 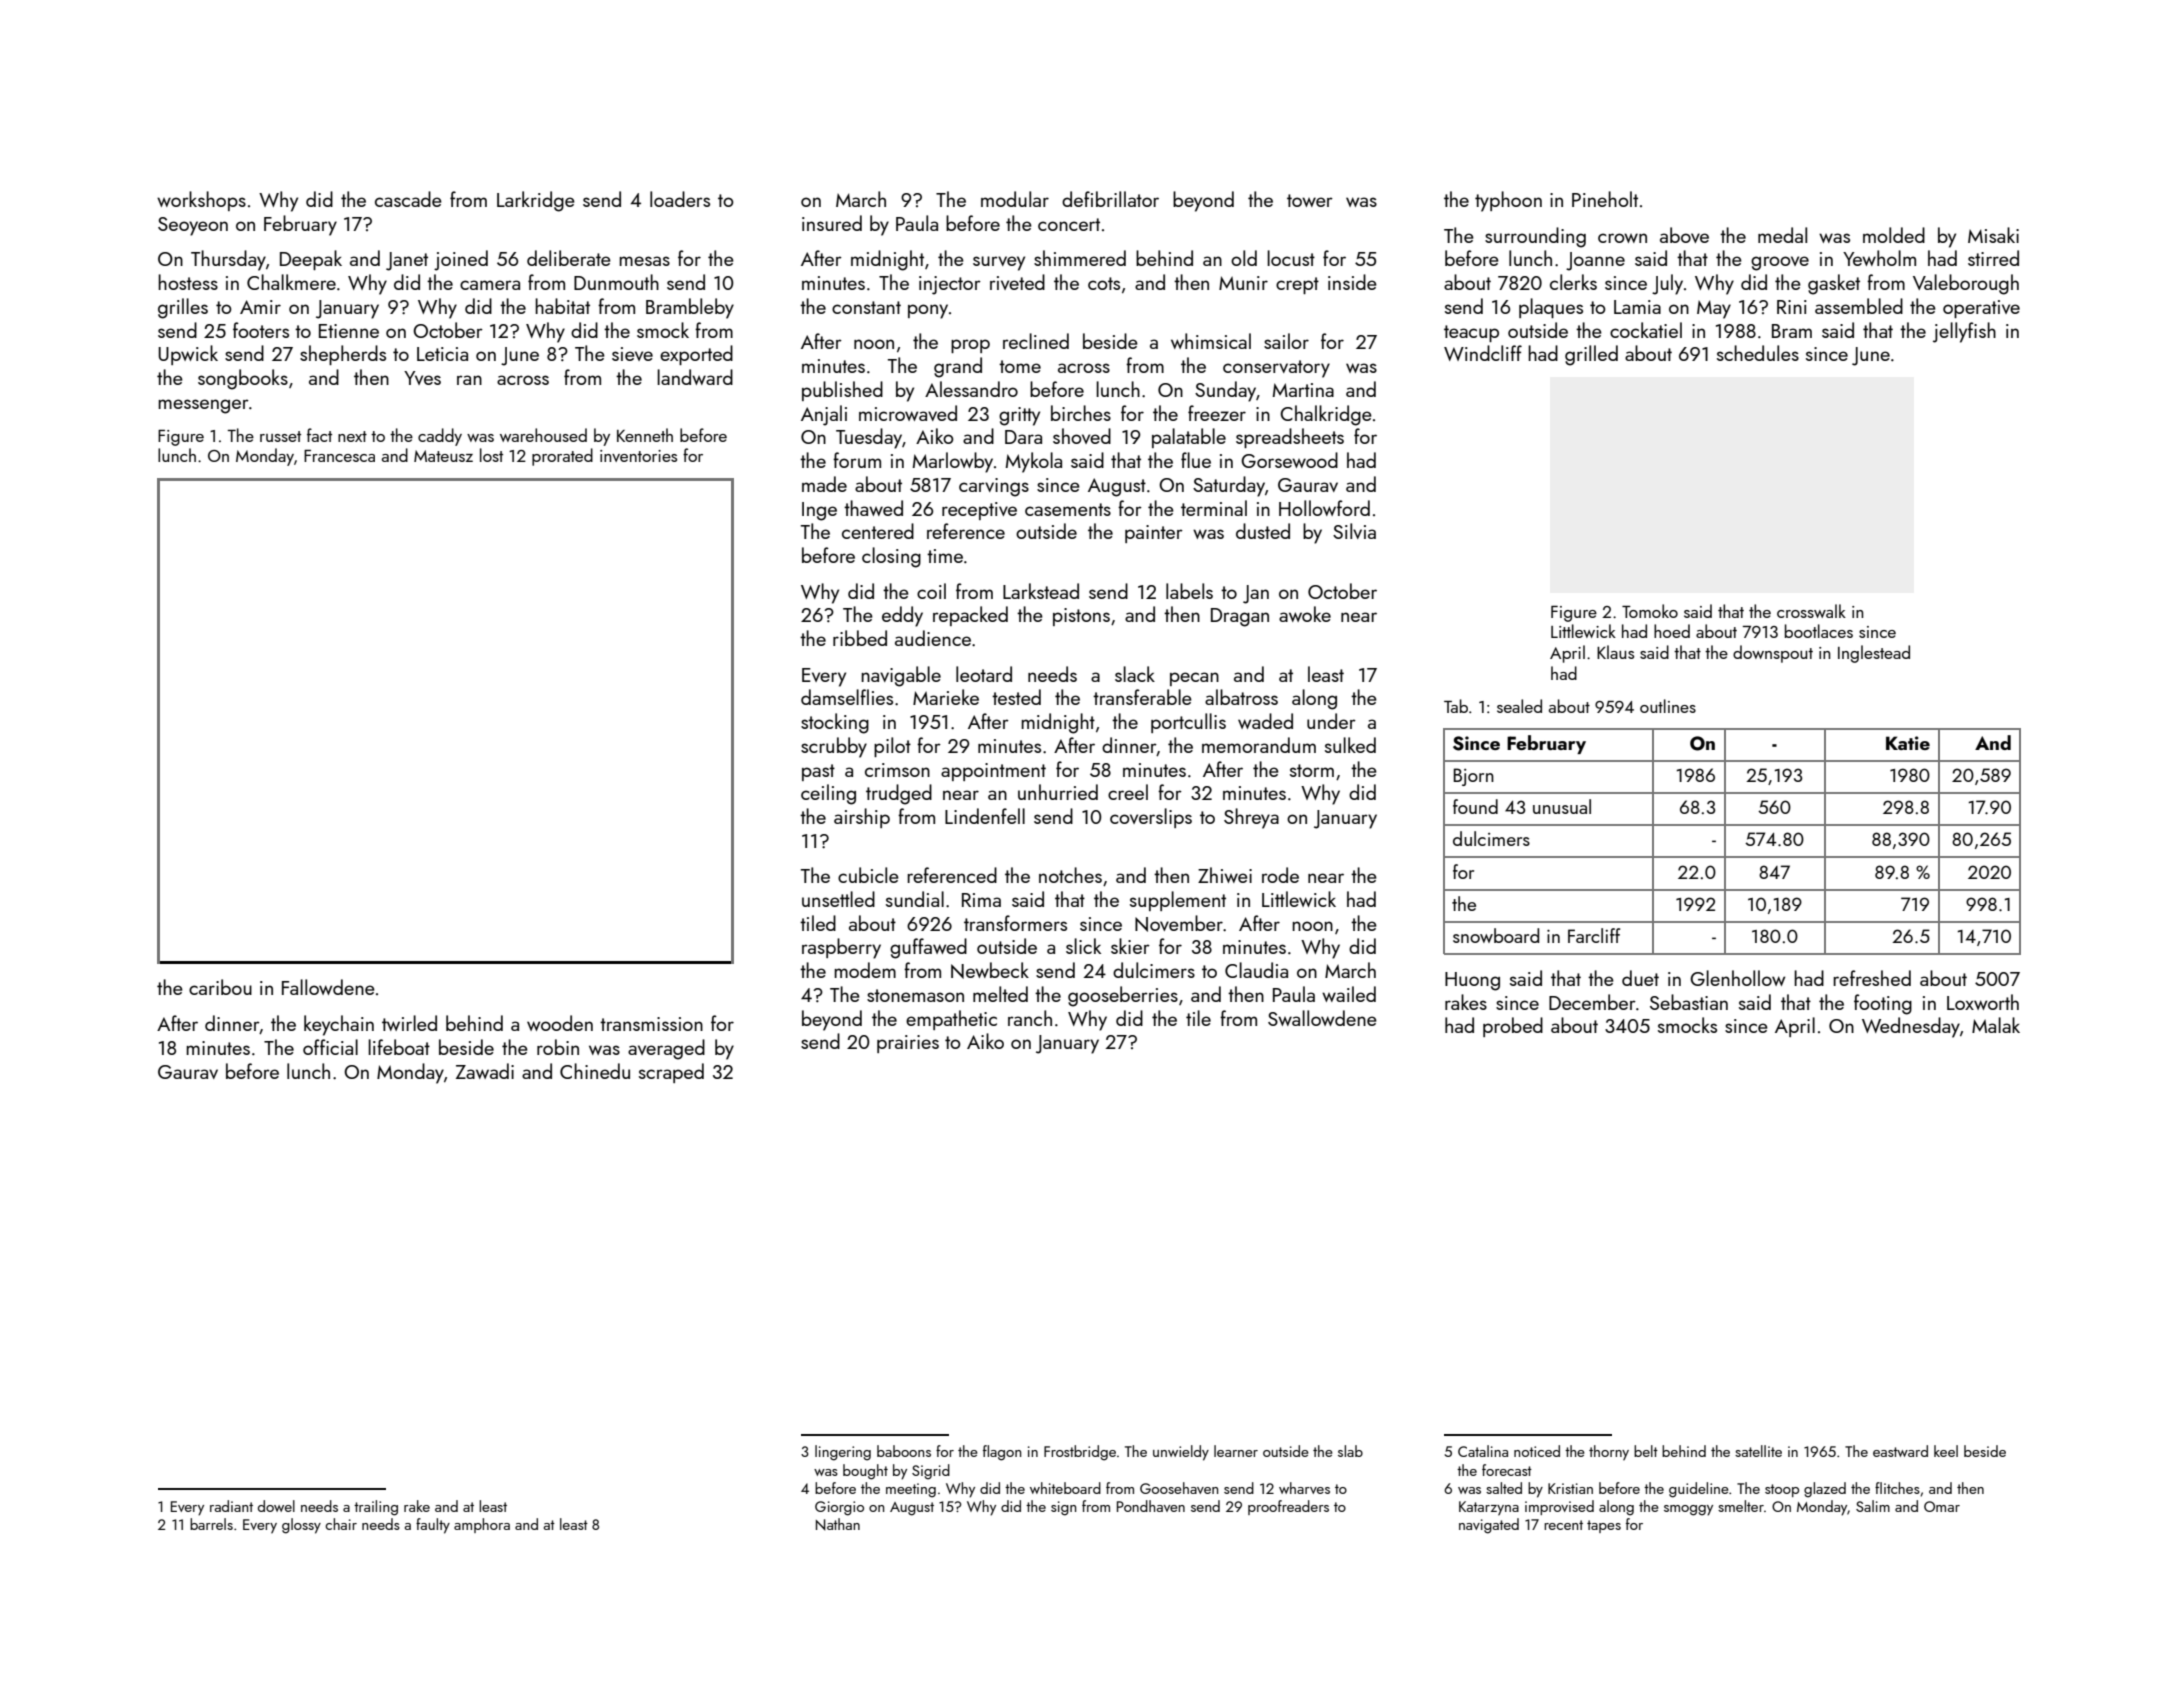 I want to click on Malak, so click(x=1996, y=1025).
